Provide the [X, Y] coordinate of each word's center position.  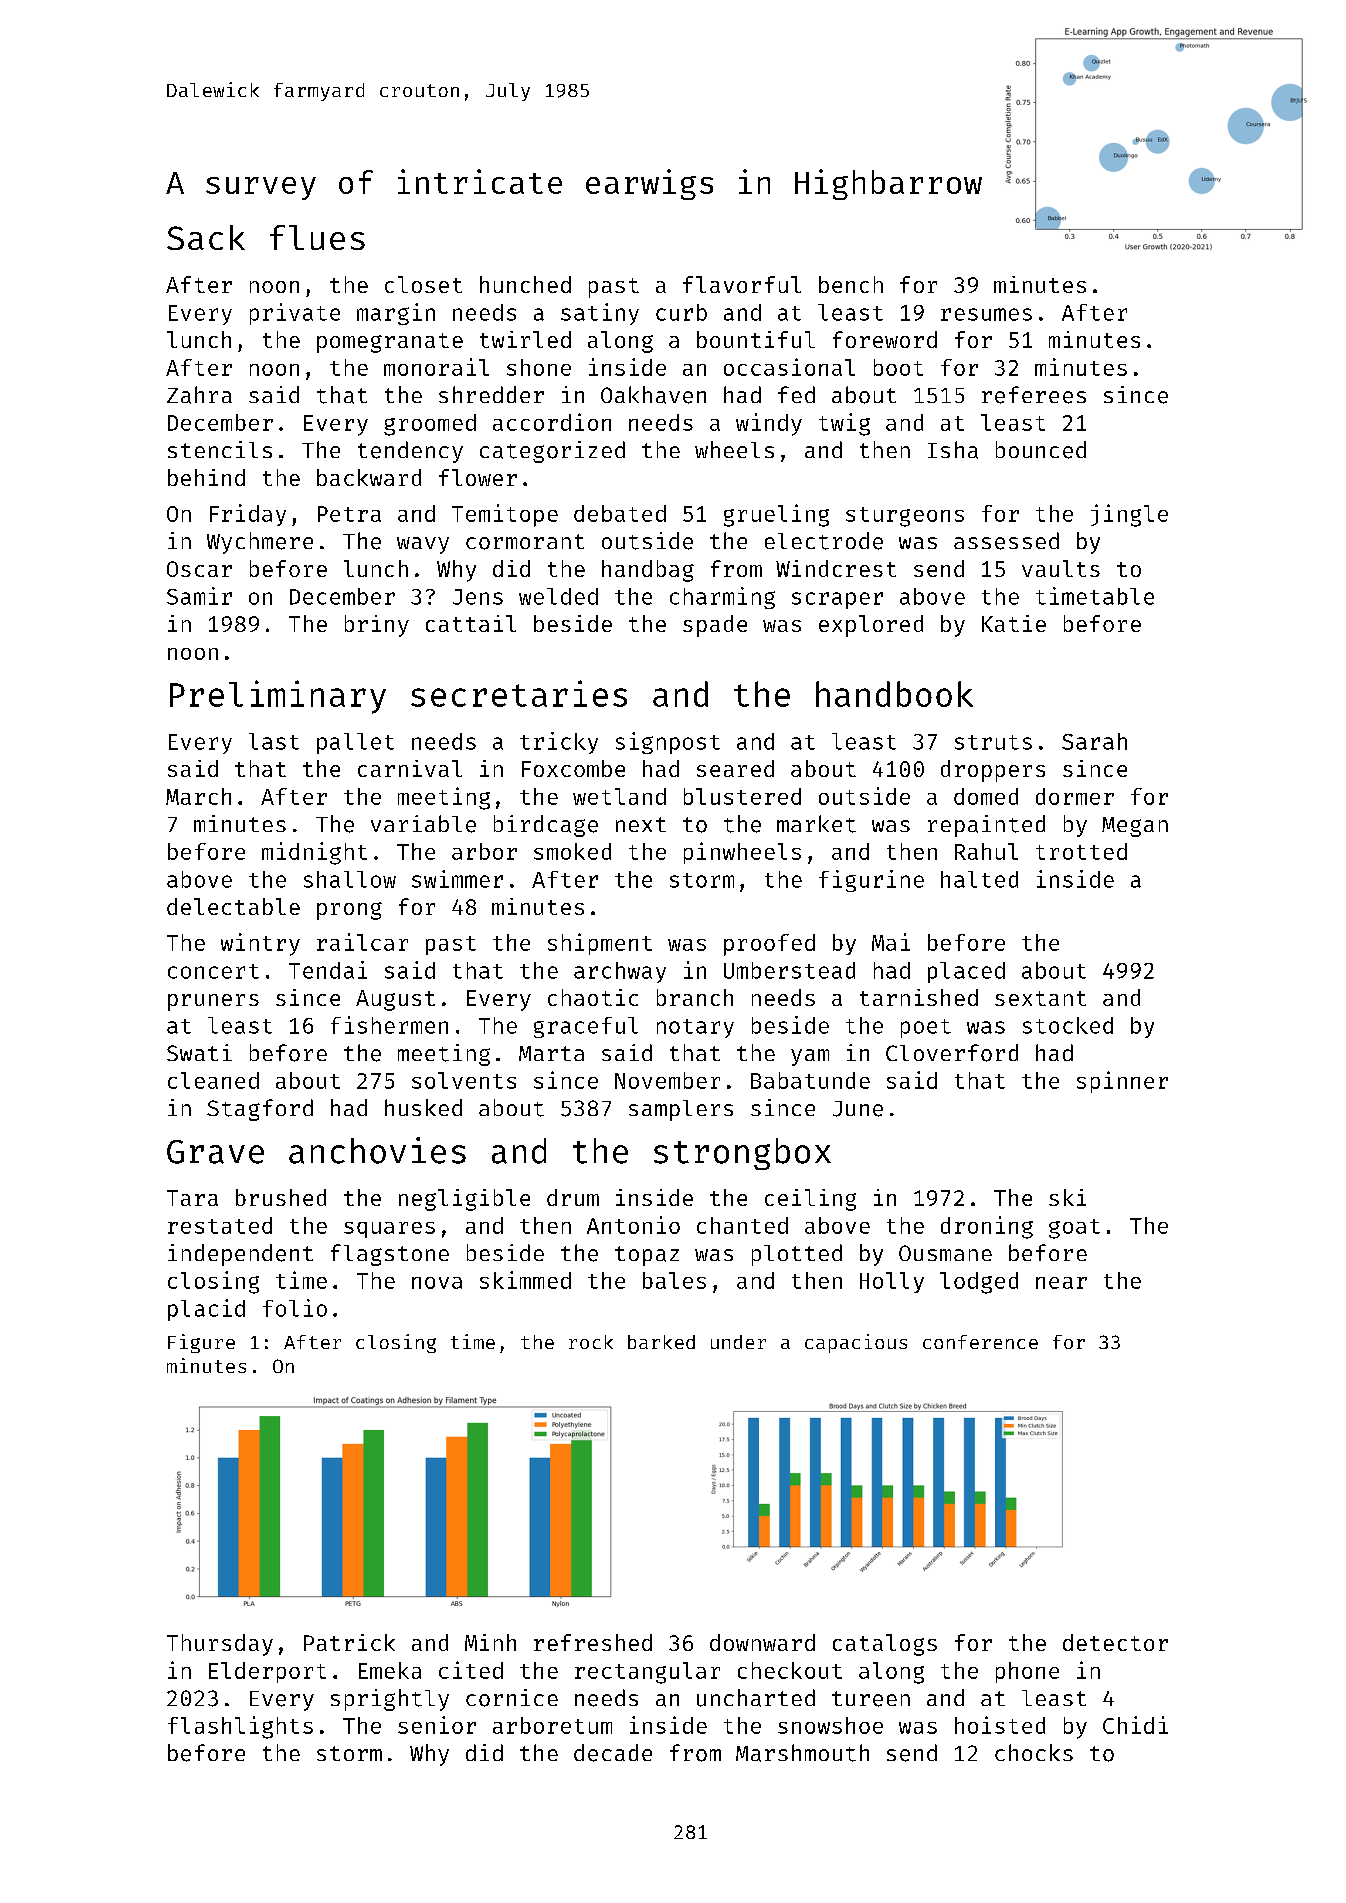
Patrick [349, 1642]
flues [317, 237]
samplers [681, 1110]
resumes [986, 314]
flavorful [742, 284]
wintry [260, 944]
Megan [1135, 827]
